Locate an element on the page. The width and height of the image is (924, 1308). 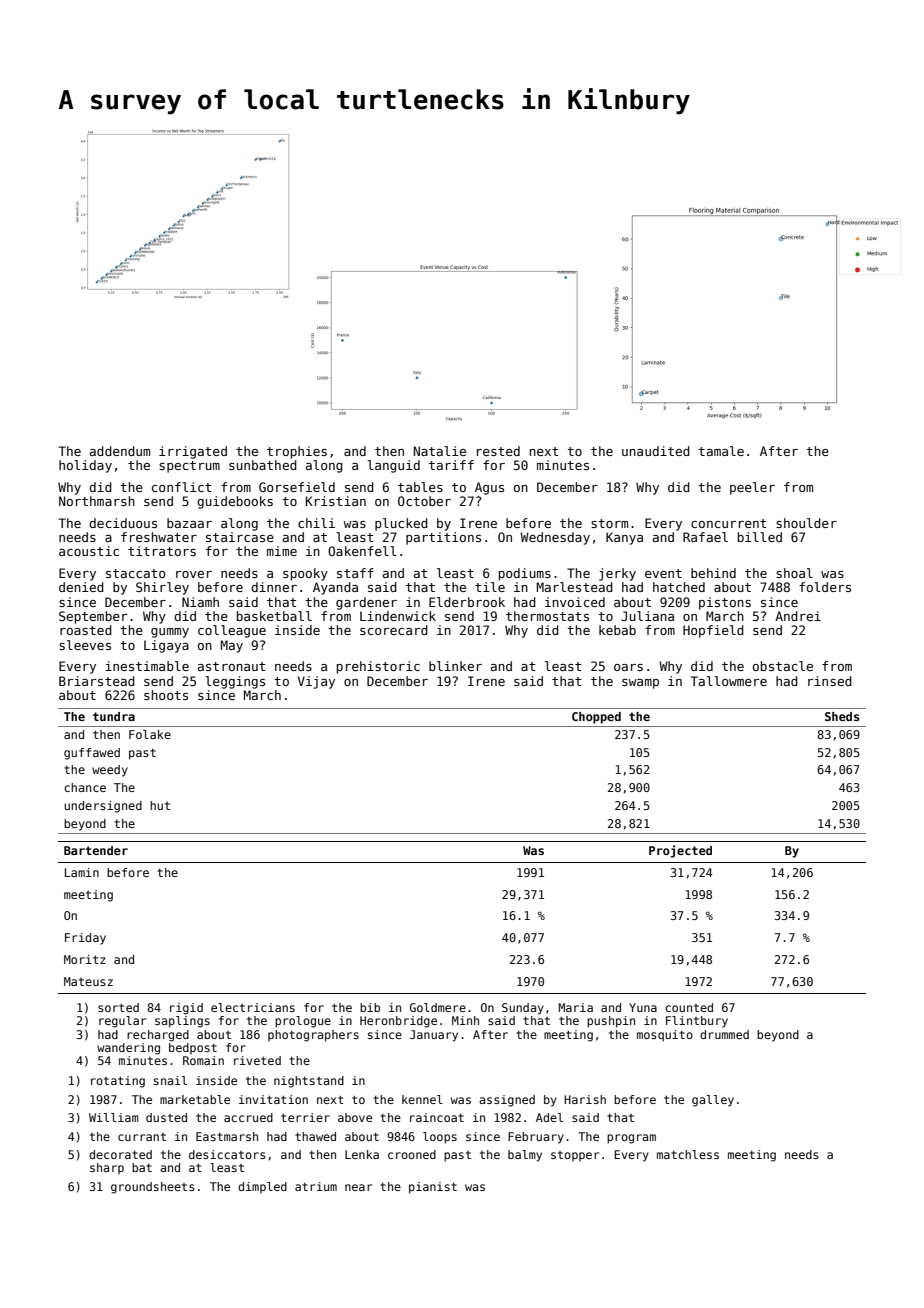
Tallowmere is located at coordinates (728, 681).
